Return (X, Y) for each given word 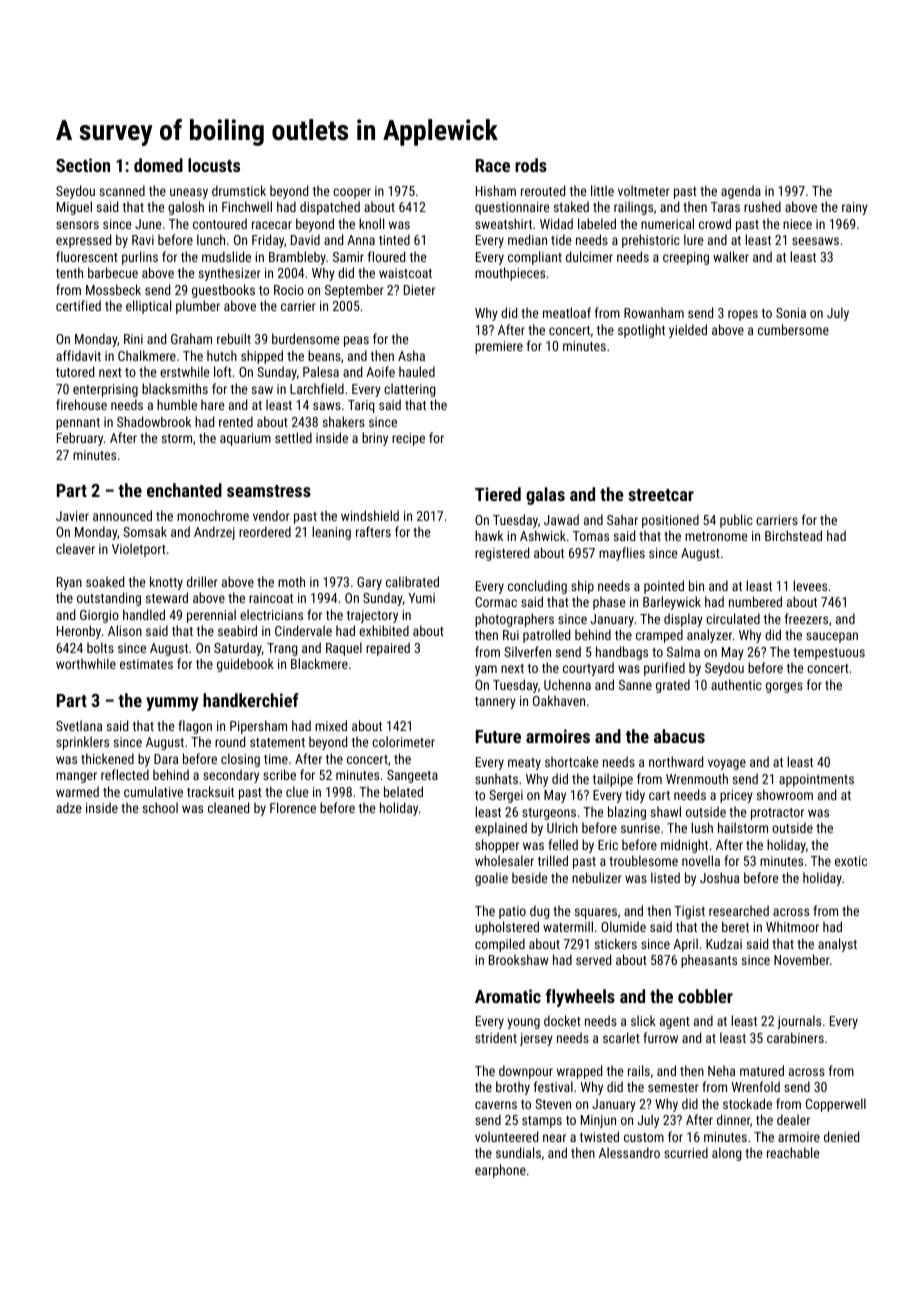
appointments (816, 780)
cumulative (153, 791)
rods (531, 165)
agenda (741, 192)
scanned (122, 190)
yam (486, 670)
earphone (500, 1171)
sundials (518, 1152)
